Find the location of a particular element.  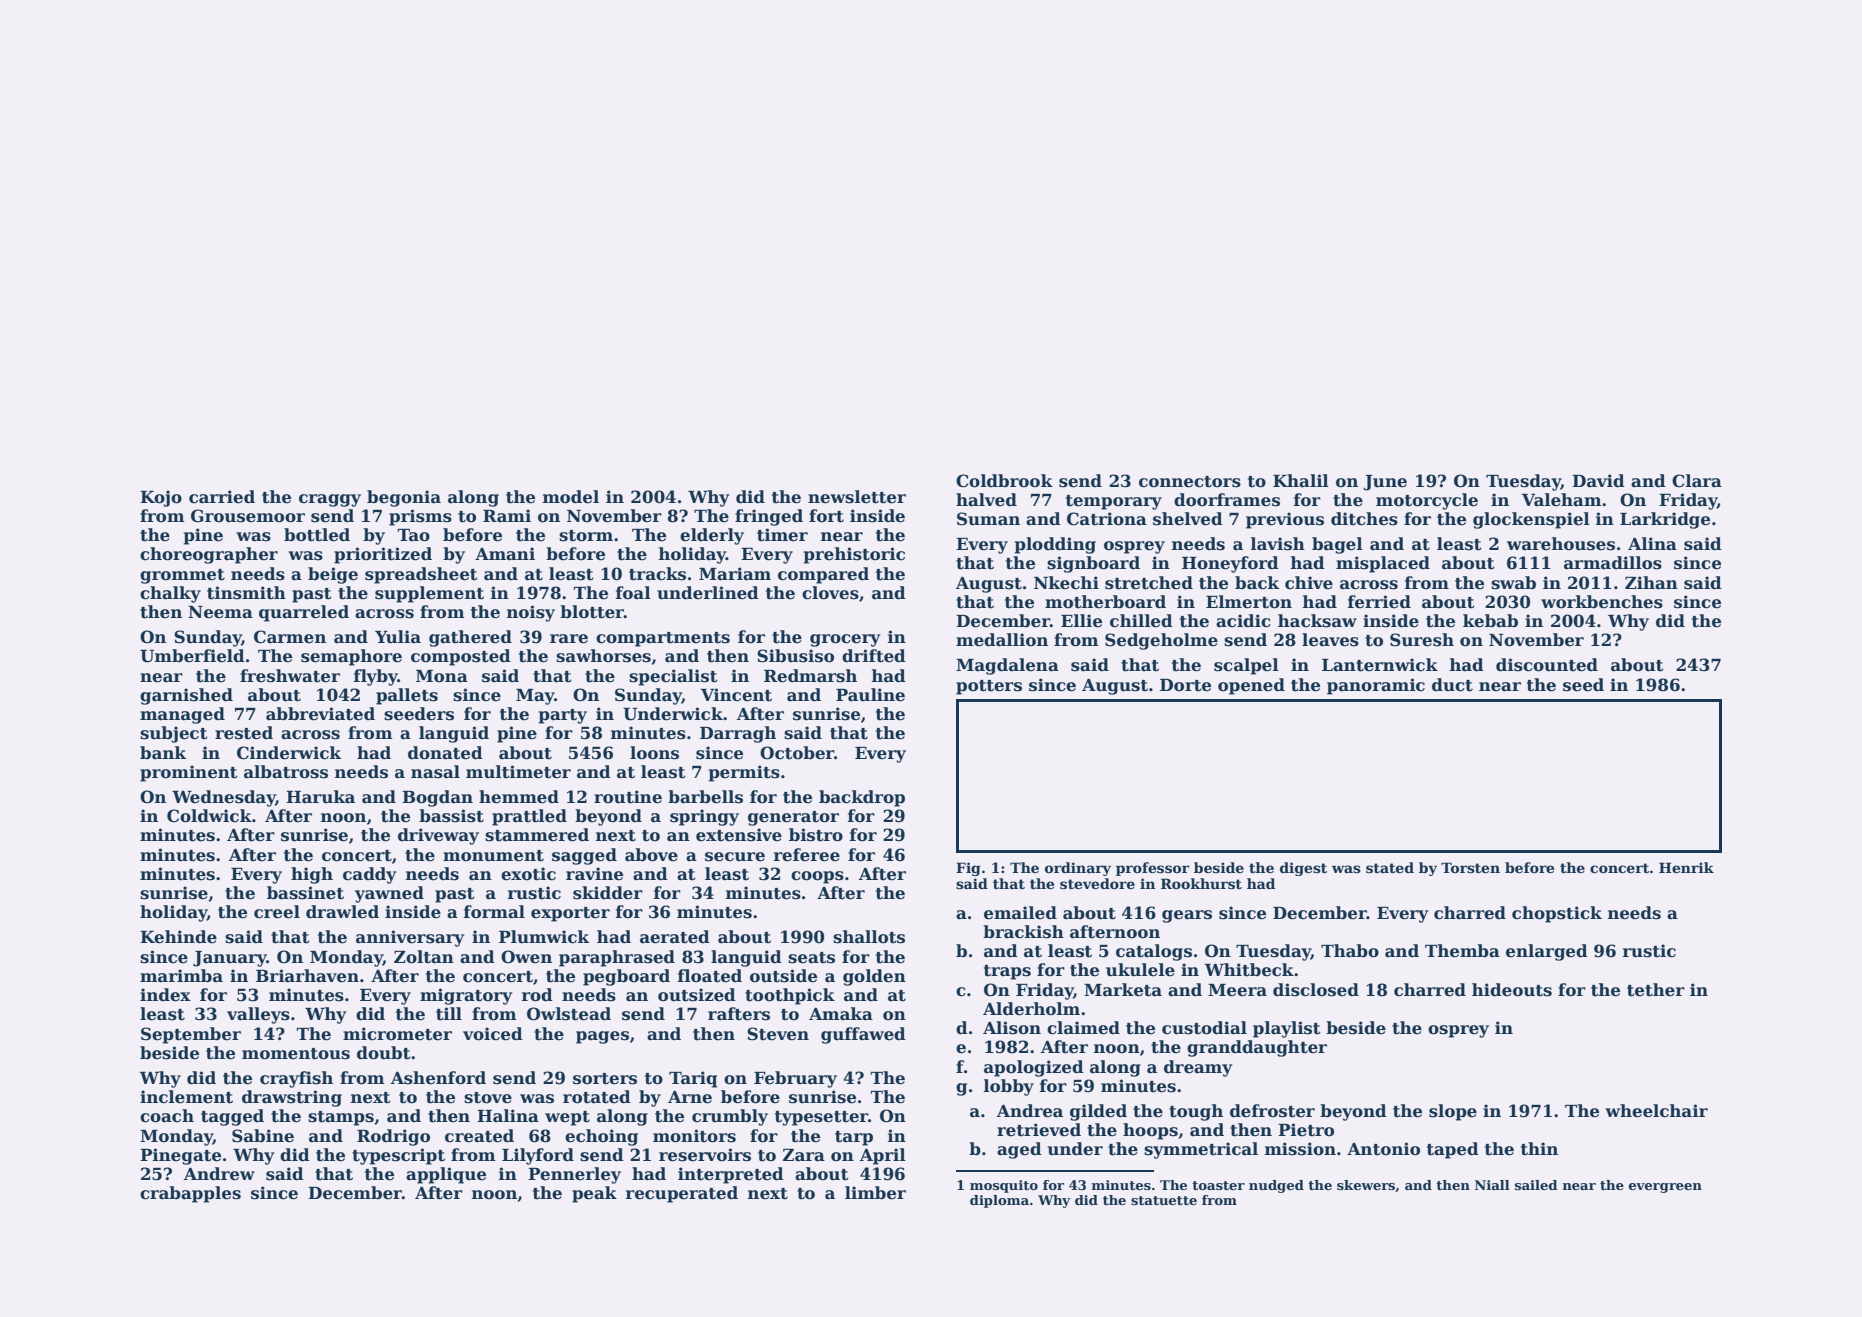

aerated is located at coordinates (675, 937).
